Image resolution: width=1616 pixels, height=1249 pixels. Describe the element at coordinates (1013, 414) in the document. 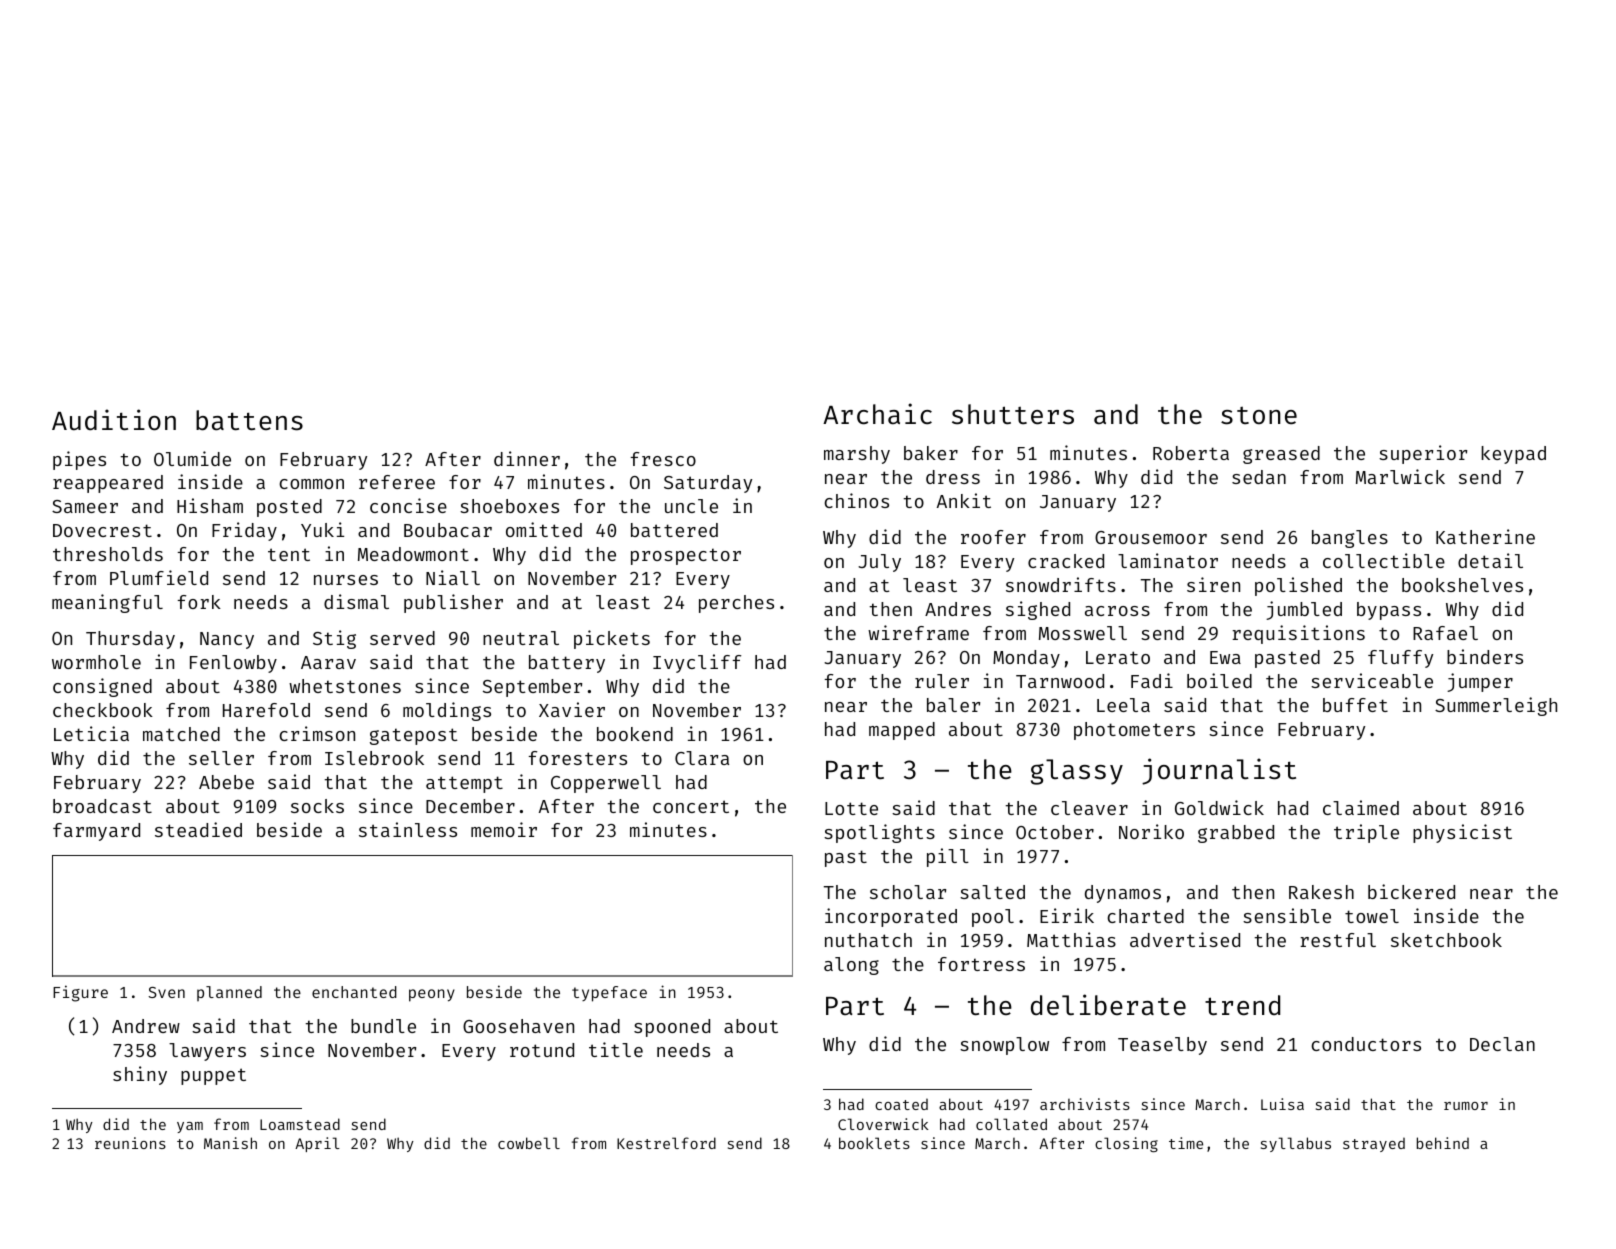

I see `shutters` at that location.
